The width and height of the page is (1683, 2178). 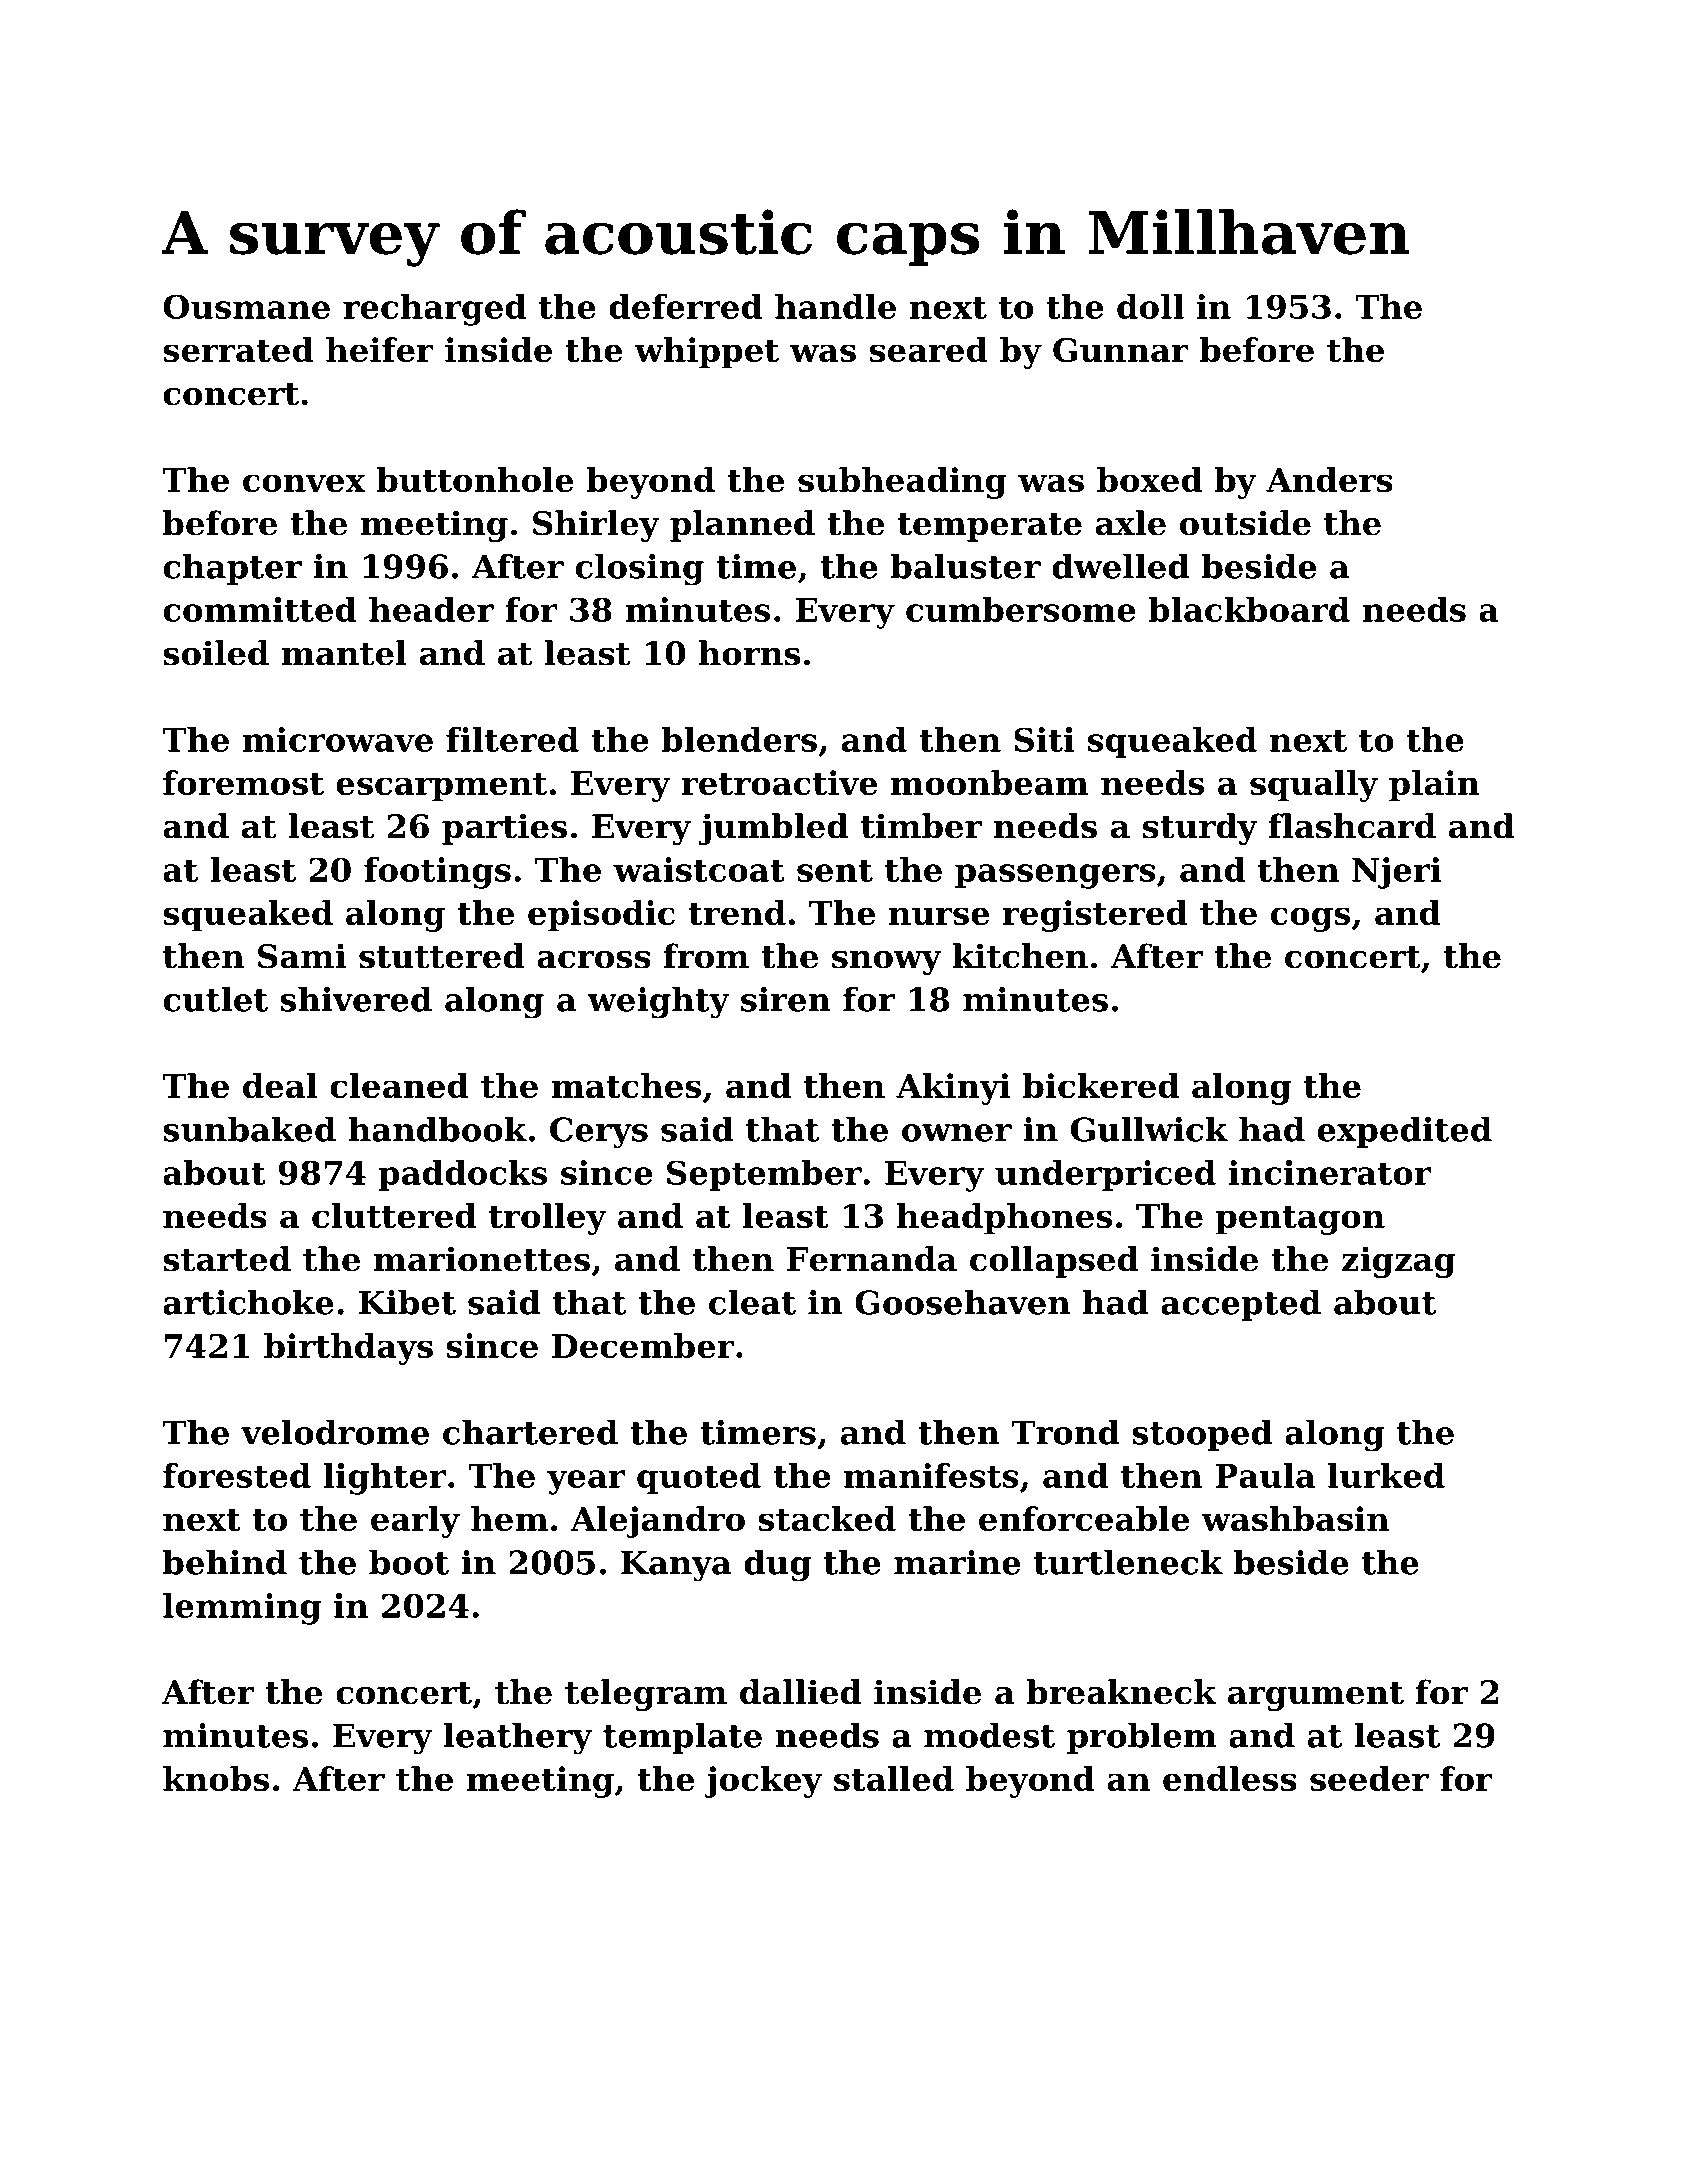 I want to click on headphones, so click(x=1004, y=1219).
